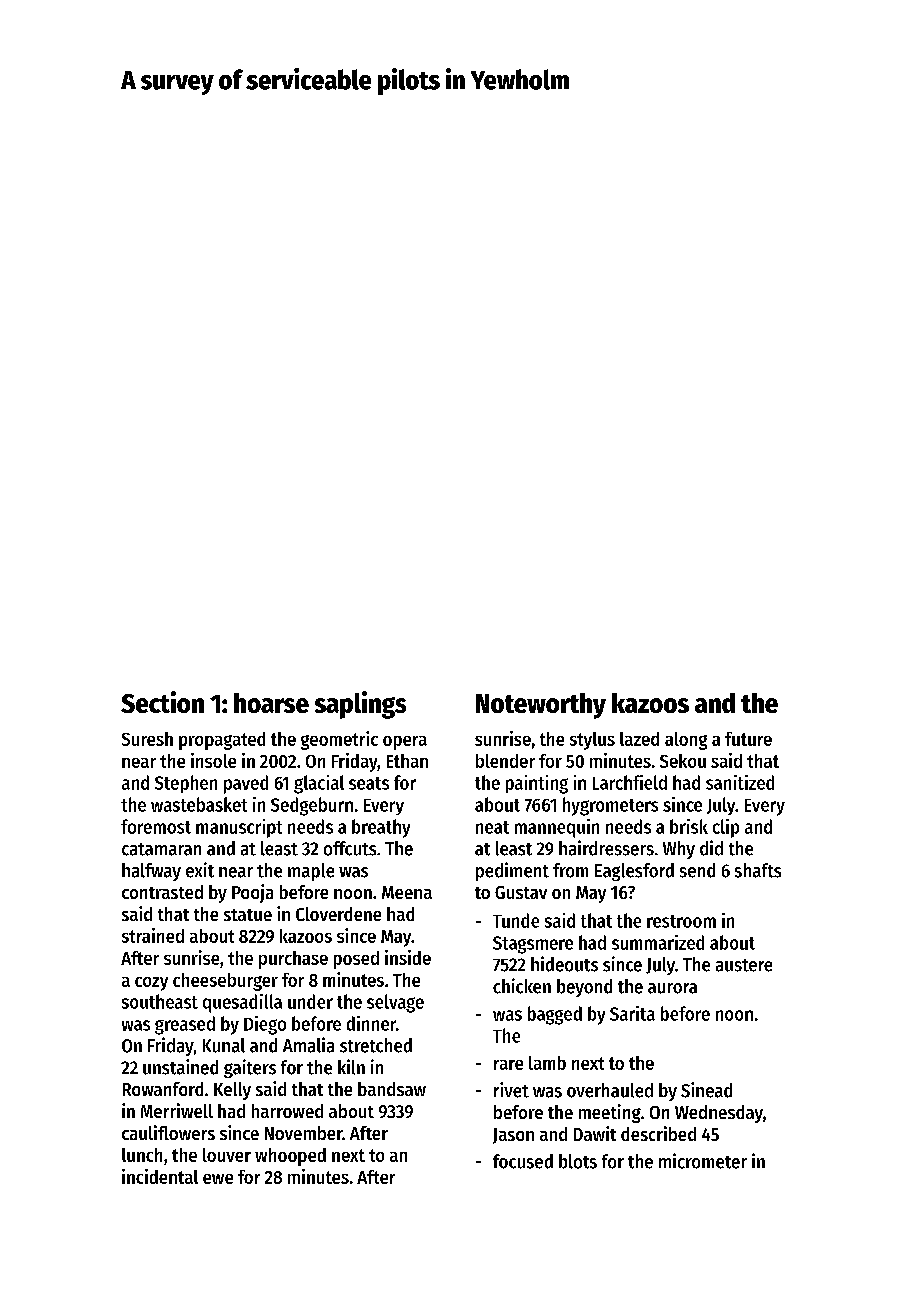  Describe the element at coordinates (681, 921) in the document. I see `restroom` at that location.
